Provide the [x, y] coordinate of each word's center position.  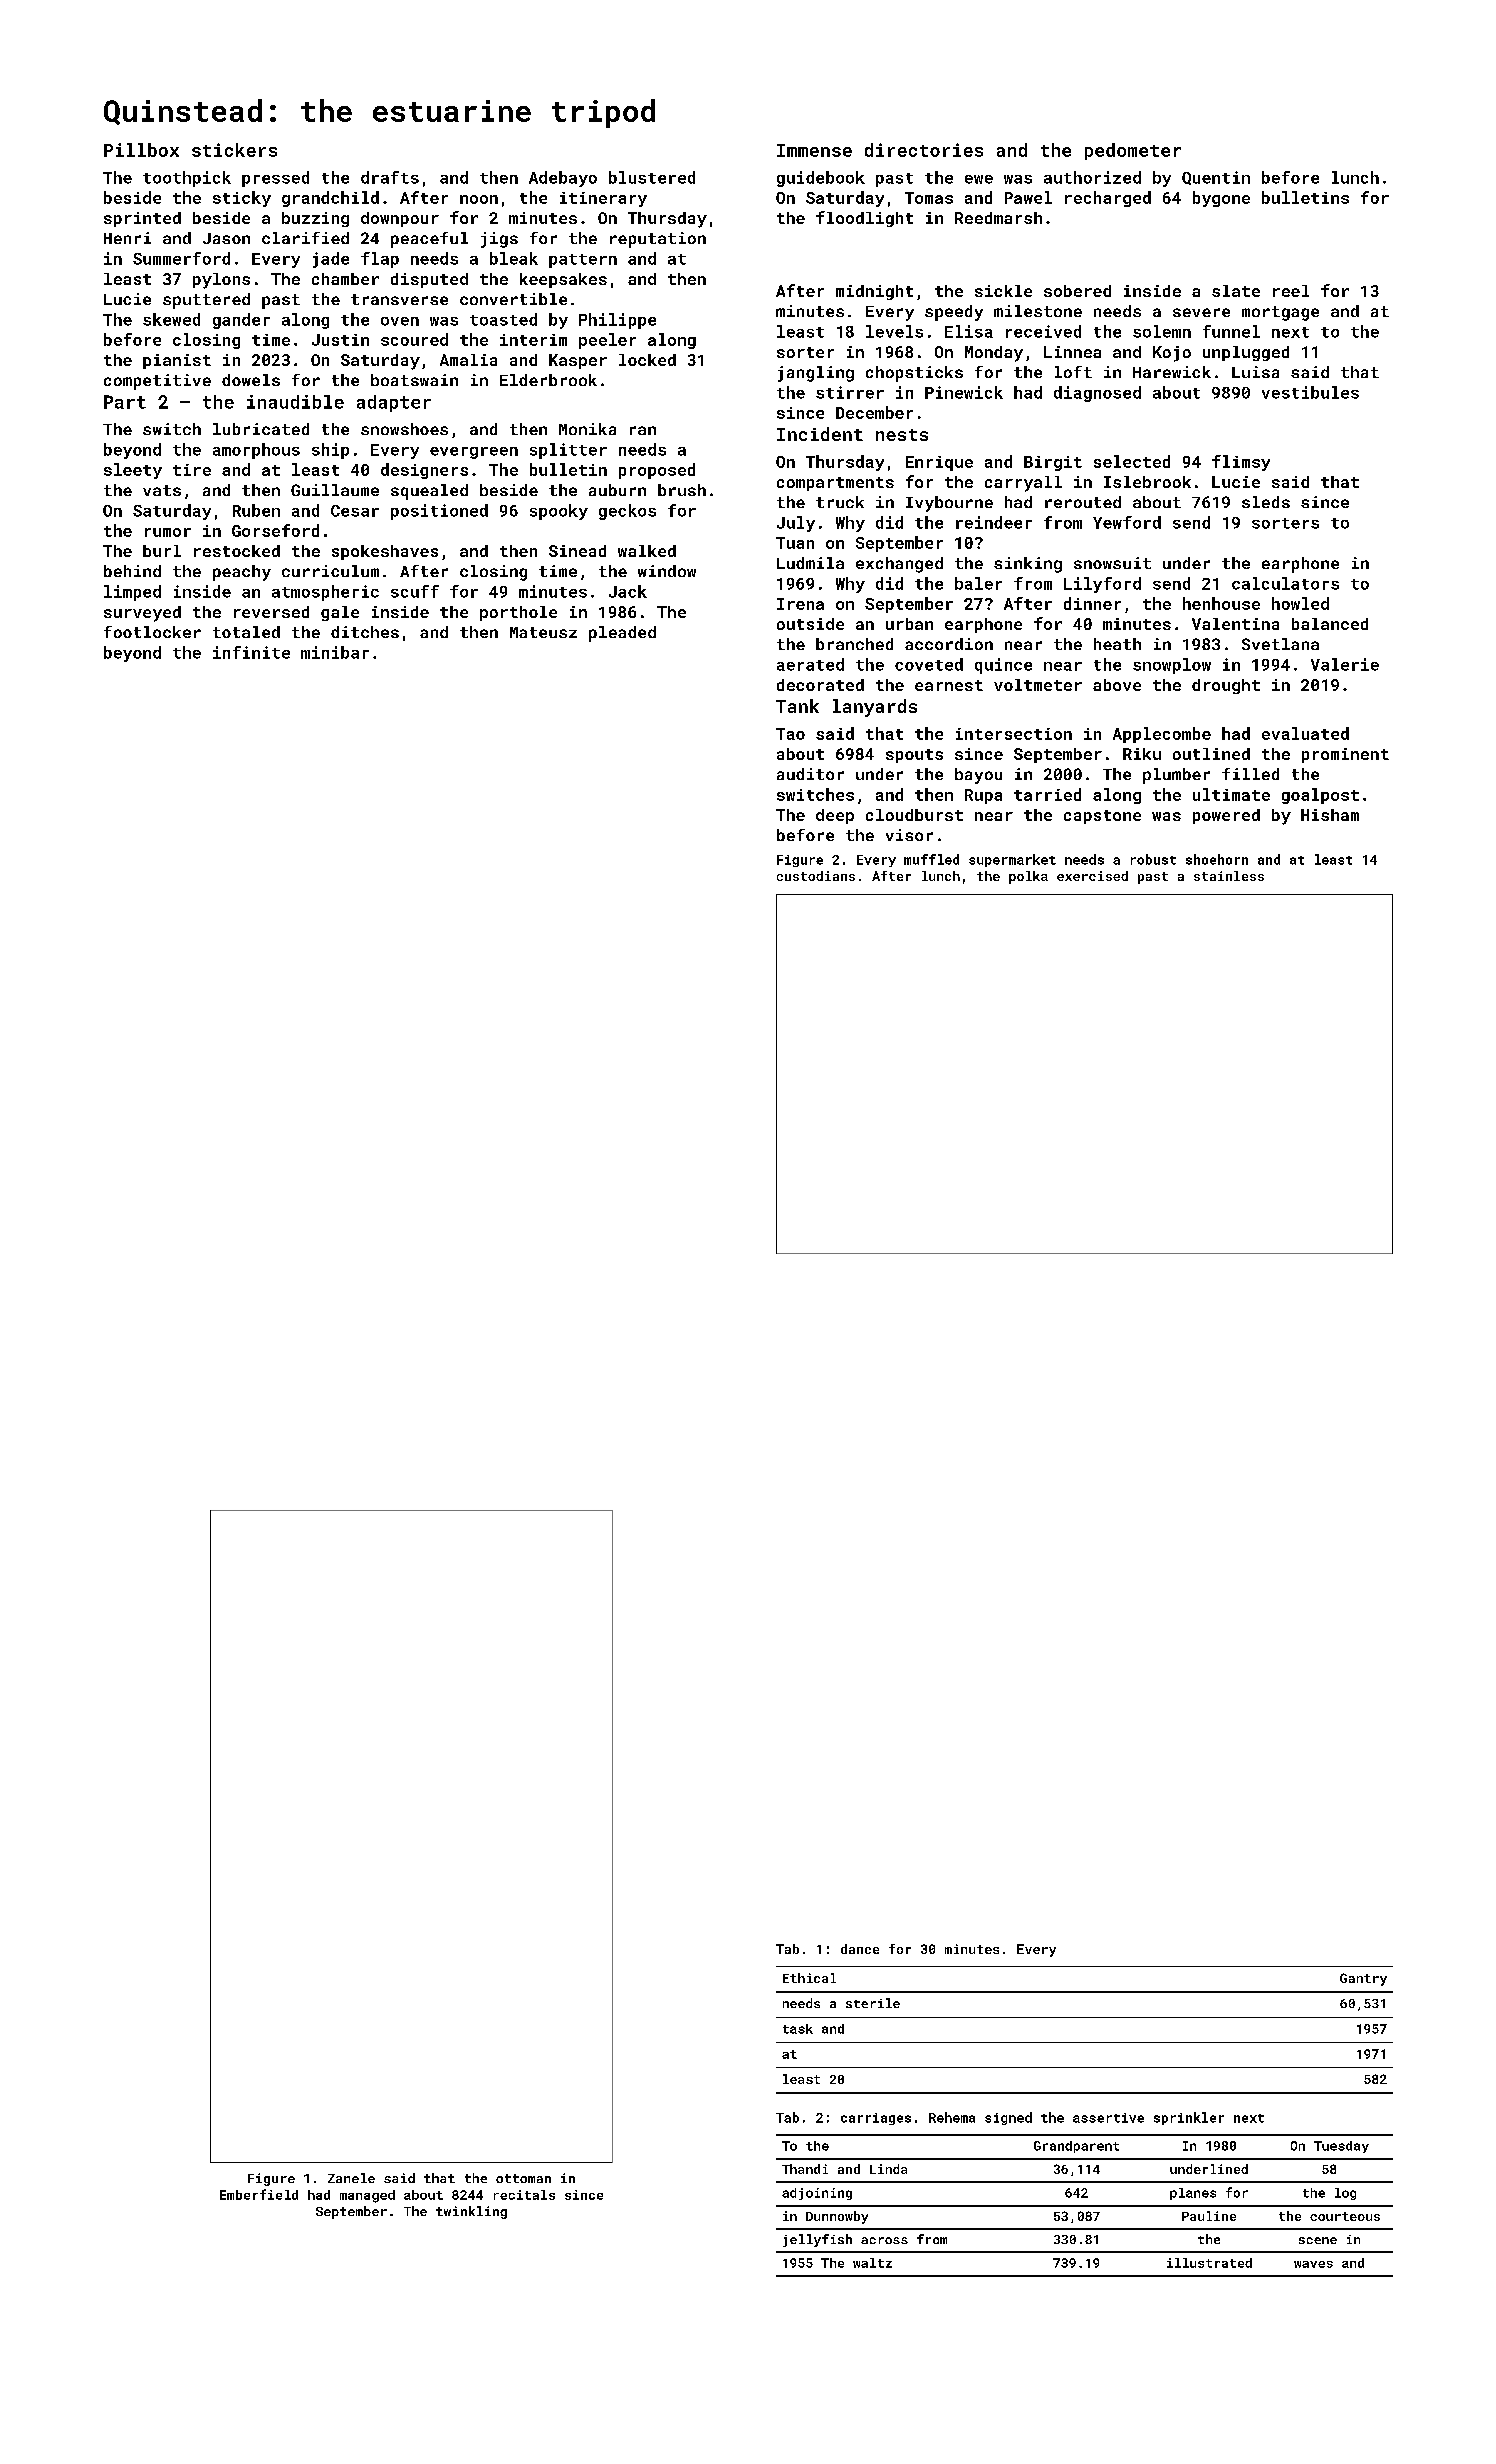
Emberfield [259, 2194]
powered [1226, 816]
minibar [335, 652]
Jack [628, 591]
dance [860, 1949]
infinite [251, 652]
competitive [157, 382]
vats [162, 490]
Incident [820, 434]
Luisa [1255, 372]
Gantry [1363, 1979]
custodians [816, 876]
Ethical [809, 1978]
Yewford [1127, 522]
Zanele [351, 2178]
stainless [1229, 876]
